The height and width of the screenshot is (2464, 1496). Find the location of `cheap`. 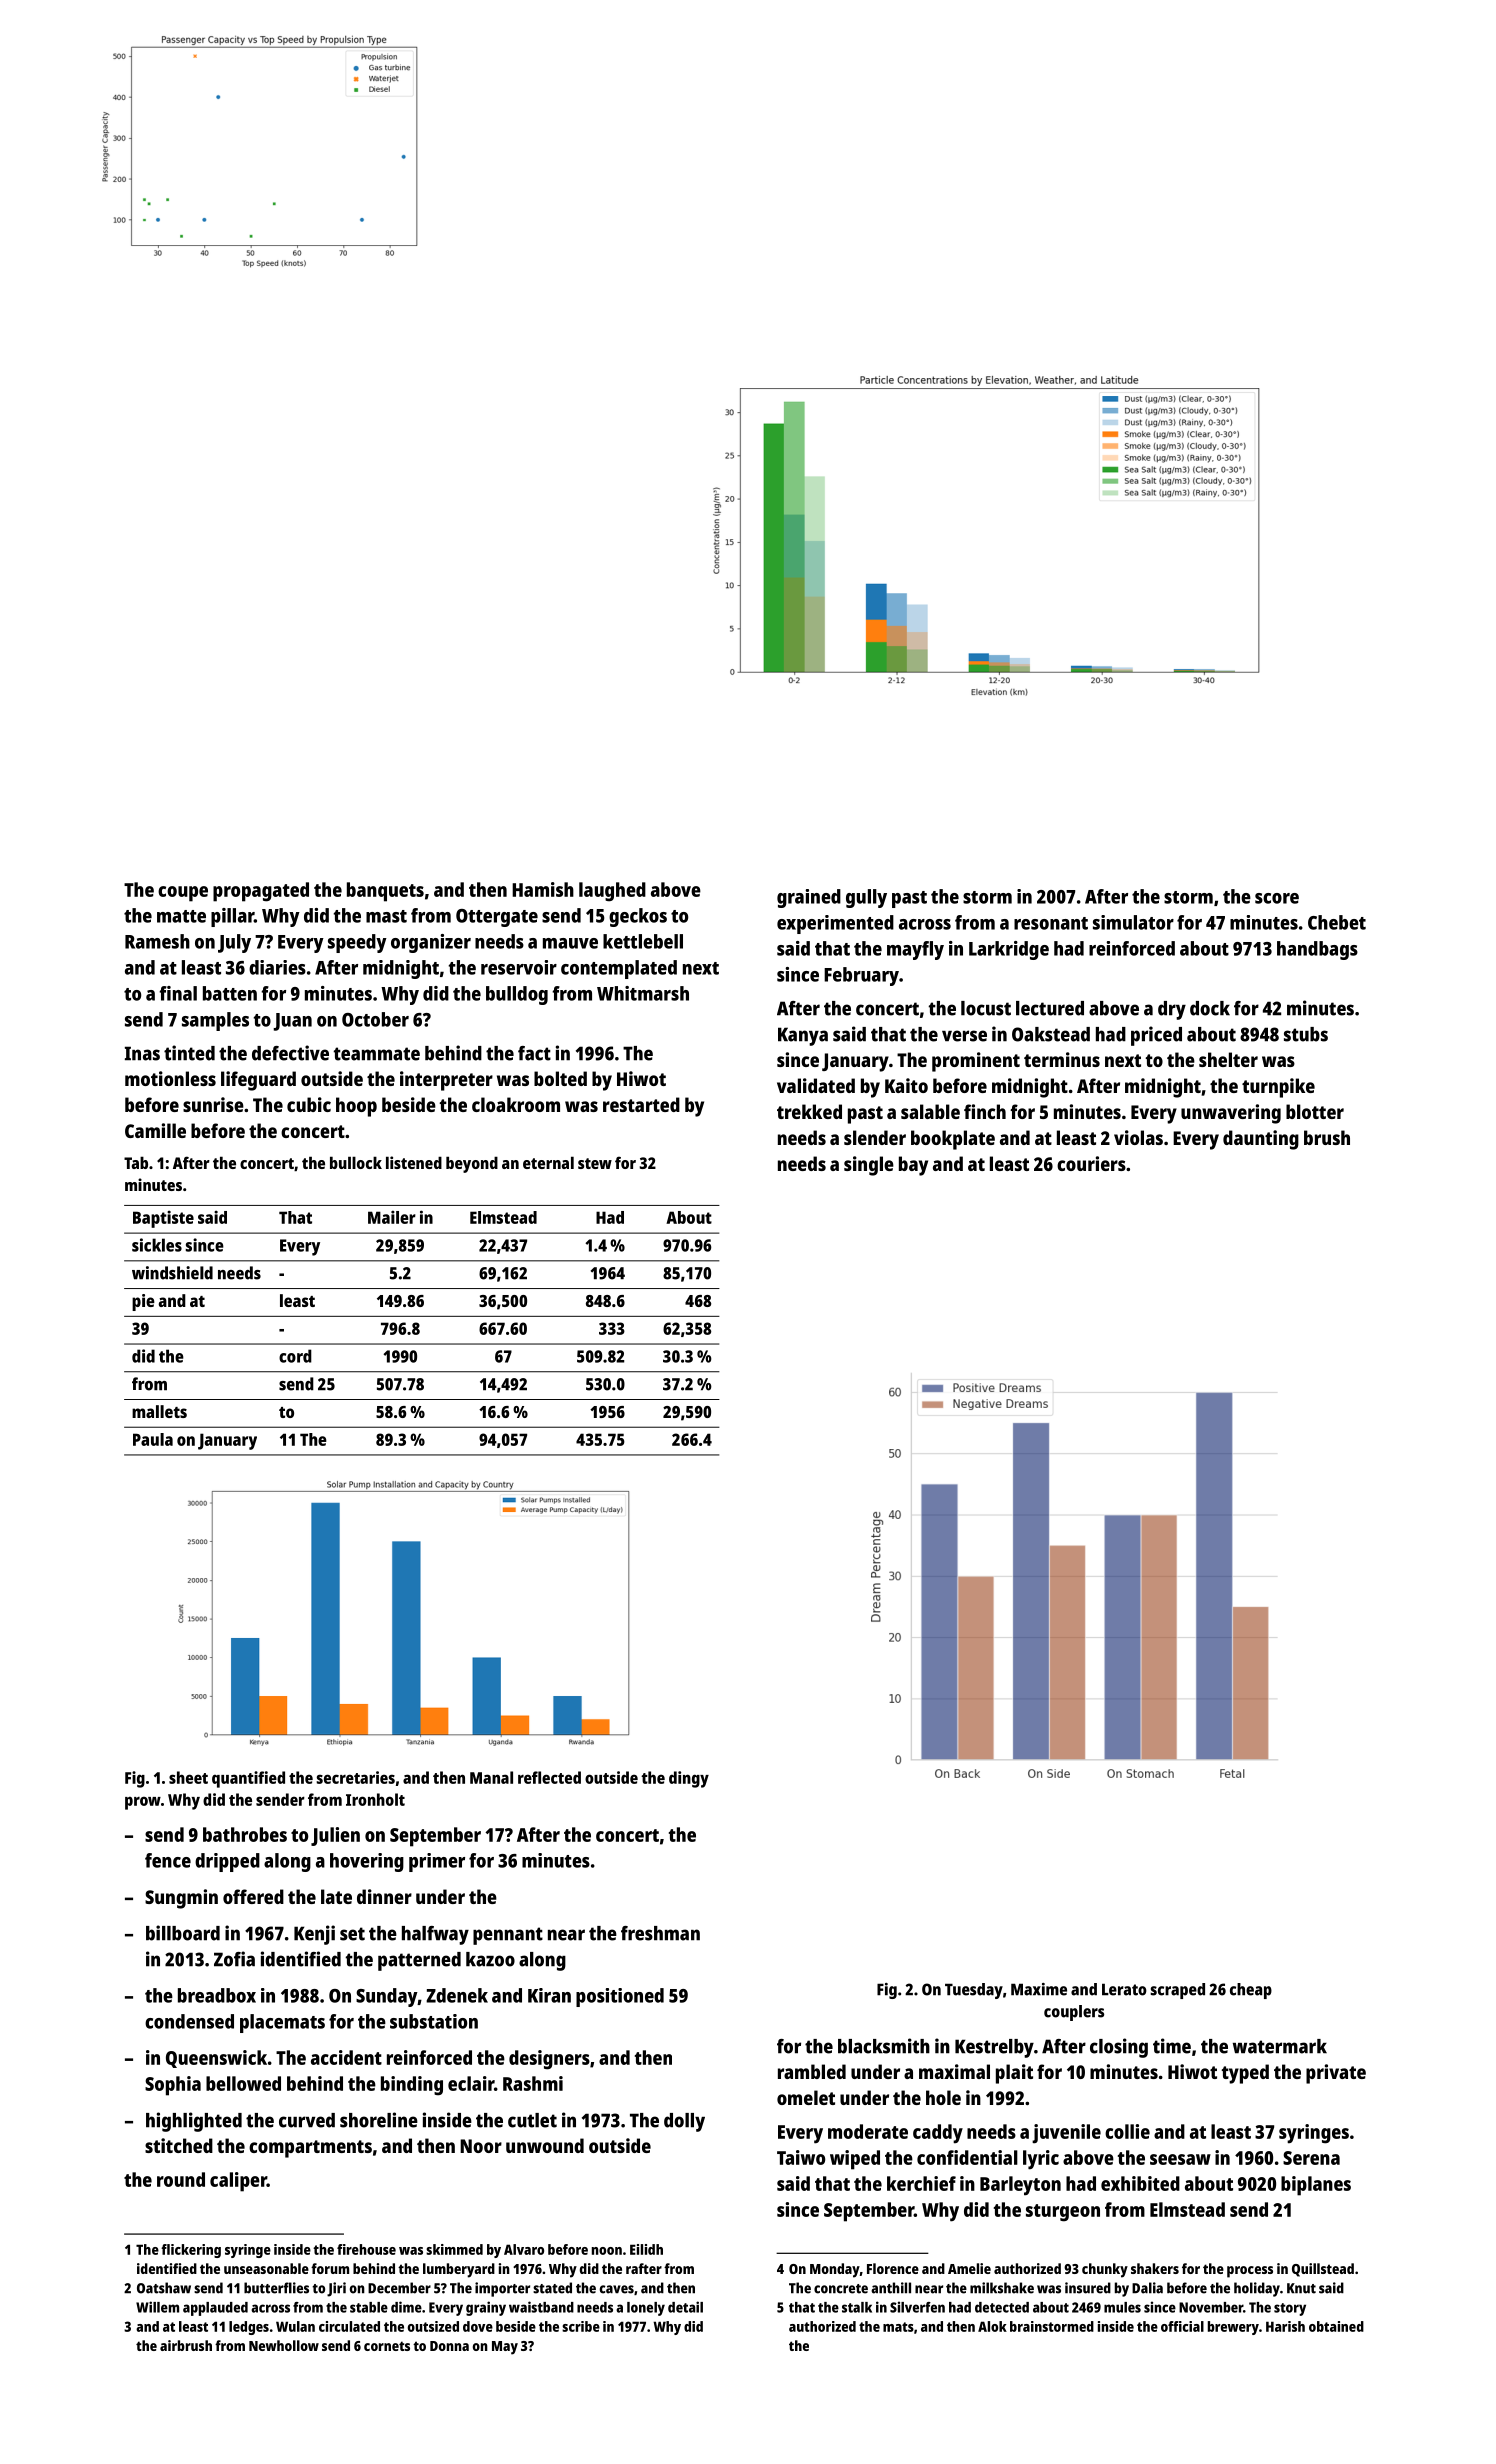

cheap is located at coordinates (1251, 1991).
